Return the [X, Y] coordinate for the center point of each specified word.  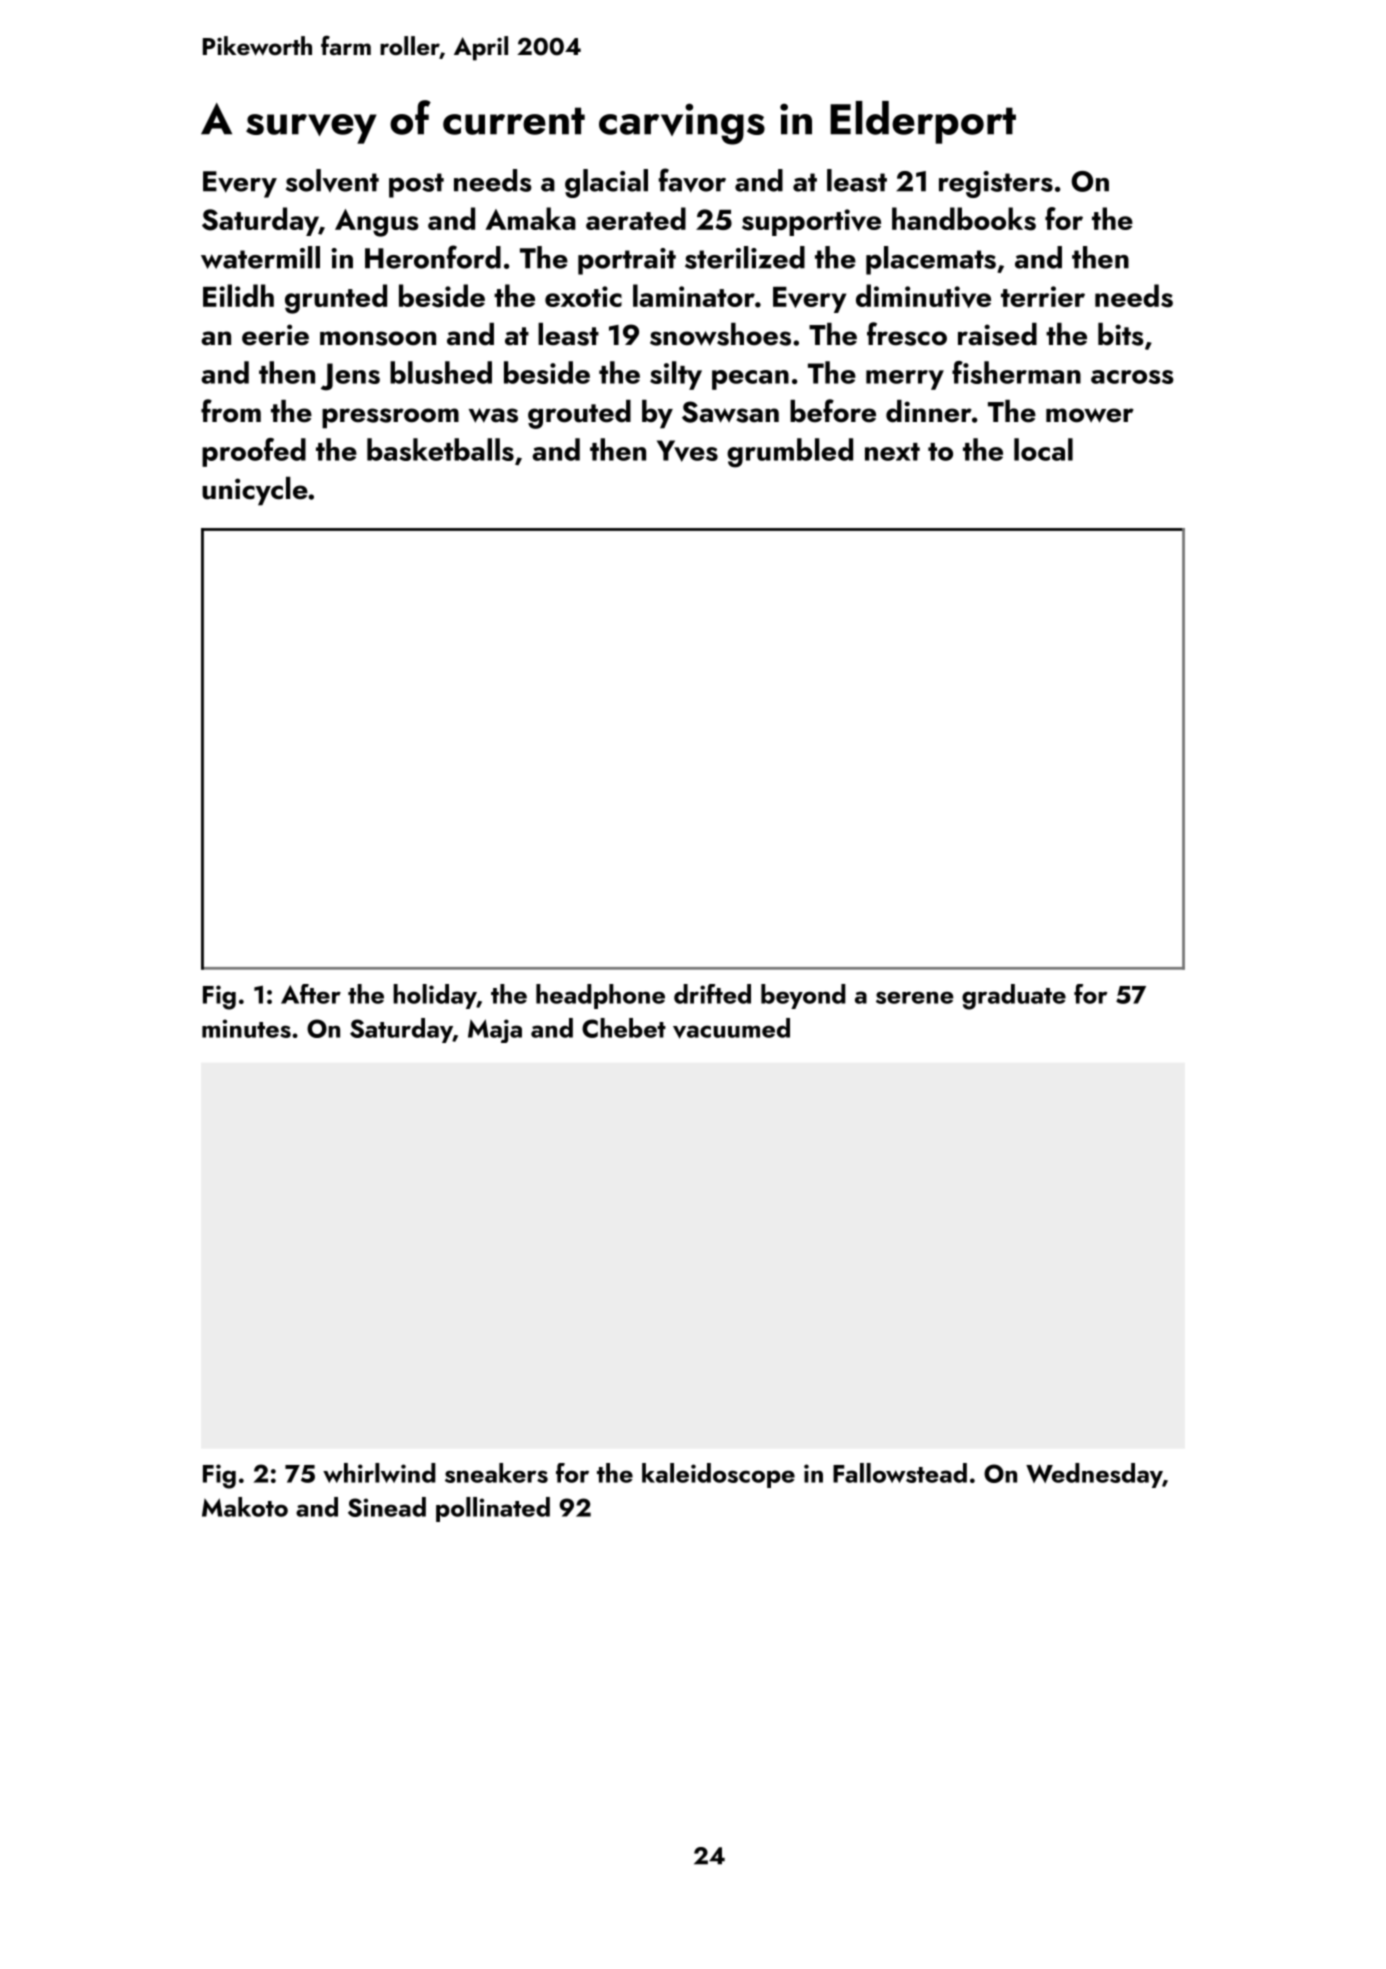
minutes [246, 1028]
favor [692, 180]
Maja [495, 1031]
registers [996, 184]
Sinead [387, 1507]
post [416, 185]
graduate [1014, 997]
